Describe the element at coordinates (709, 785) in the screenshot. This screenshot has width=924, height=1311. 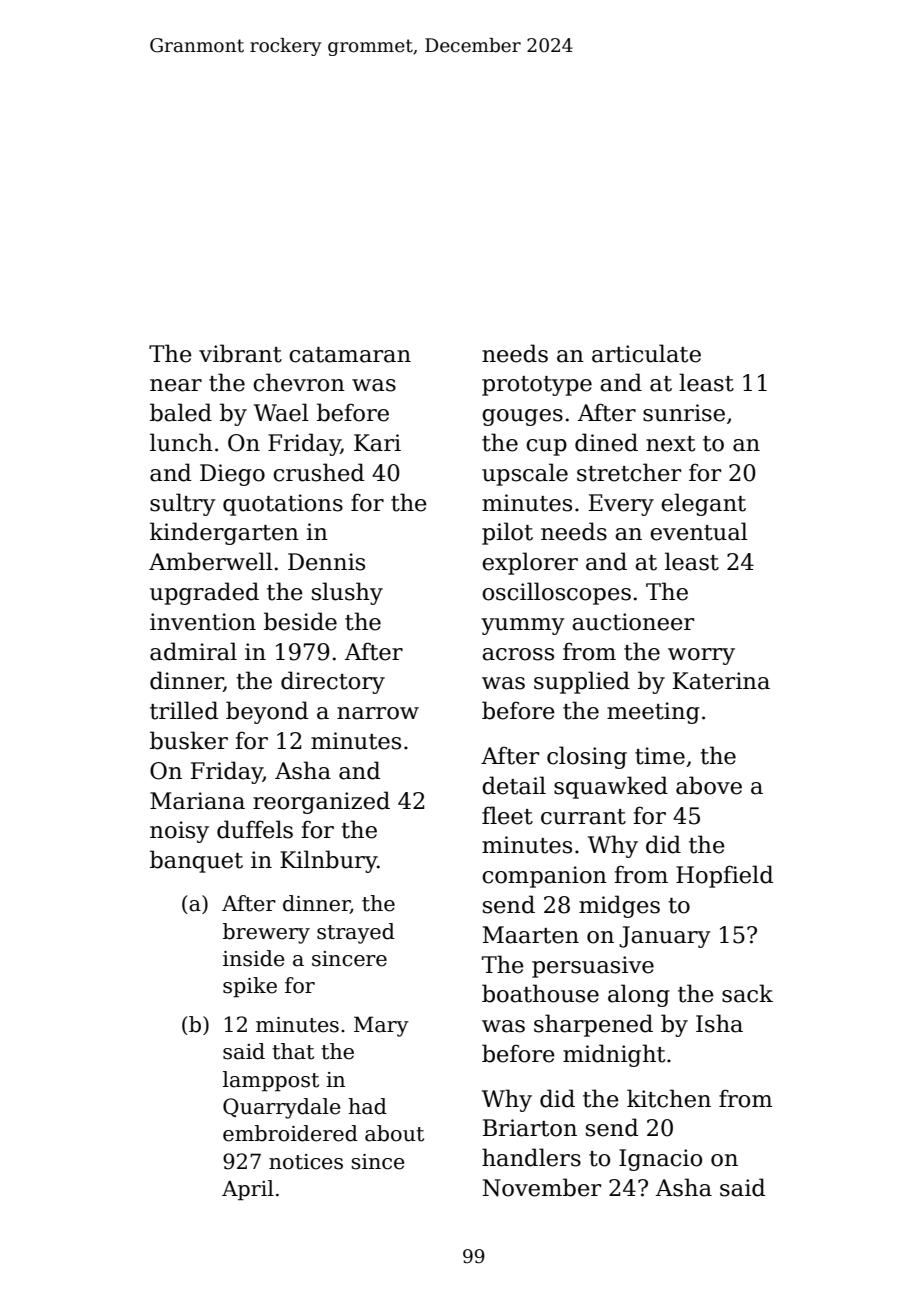
I see `above` at that location.
